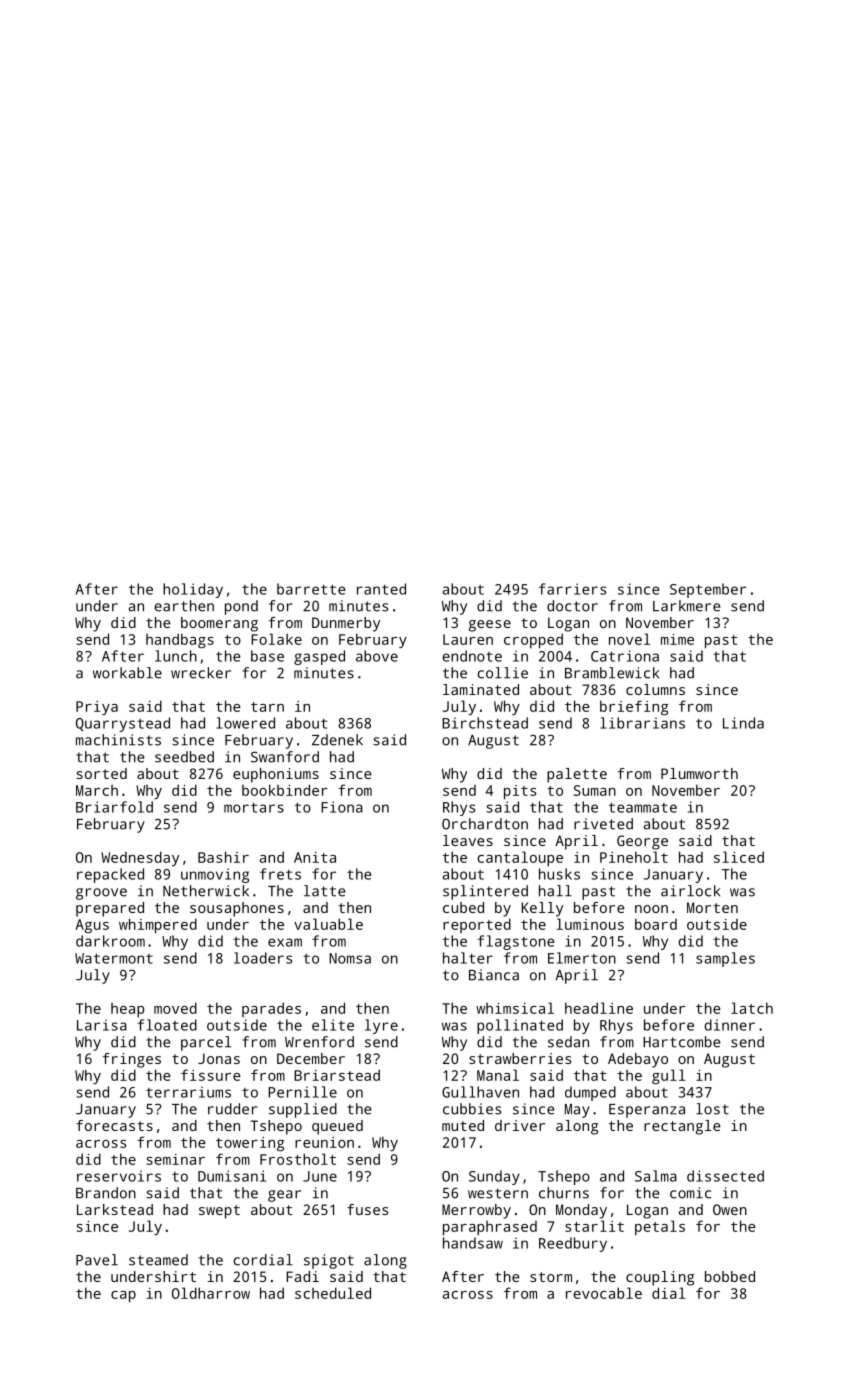 Image resolution: width=849 pixels, height=1400 pixels. Describe the element at coordinates (612, 673) in the document. I see `Bramblewick` at that location.
